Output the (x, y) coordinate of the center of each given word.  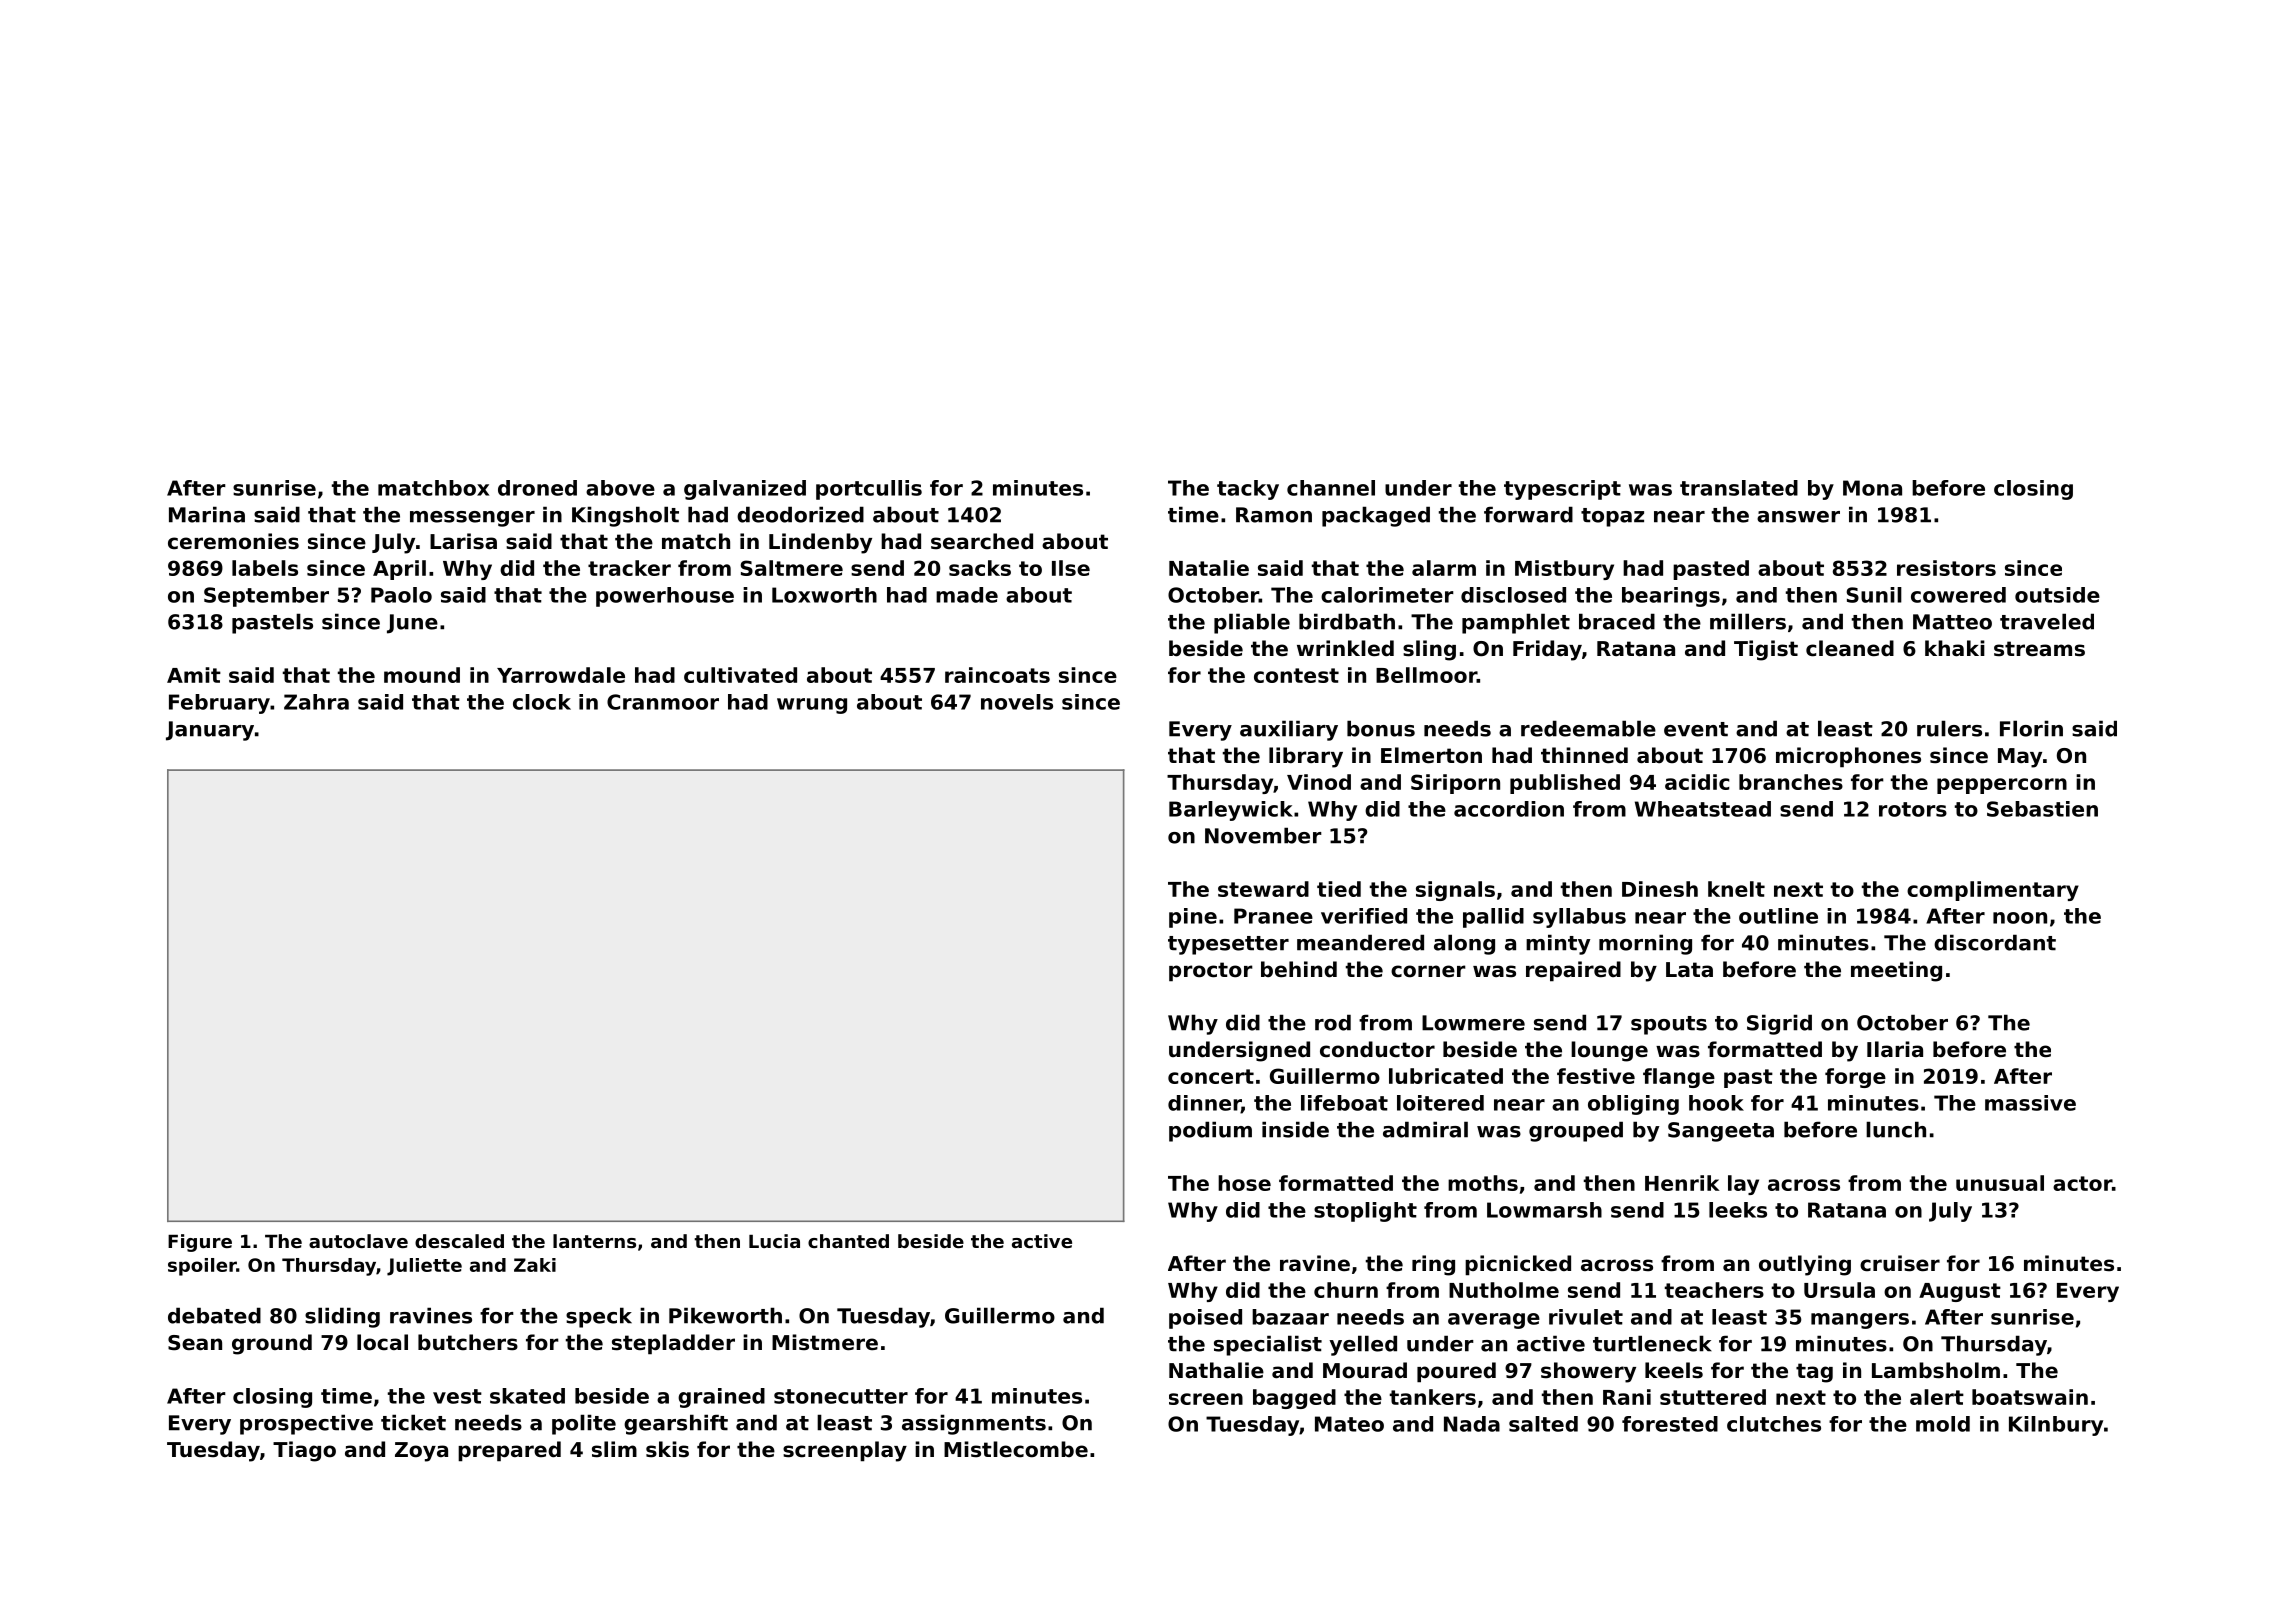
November (1263, 835)
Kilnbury (2056, 1426)
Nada (1472, 1424)
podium (1210, 1131)
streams (2039, 649)
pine (1193, 918)
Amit (194, 675)
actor (2082, 1183)
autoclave (358, 1241)
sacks (980, 568)
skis (667, 1449)
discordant (1995, 942)
